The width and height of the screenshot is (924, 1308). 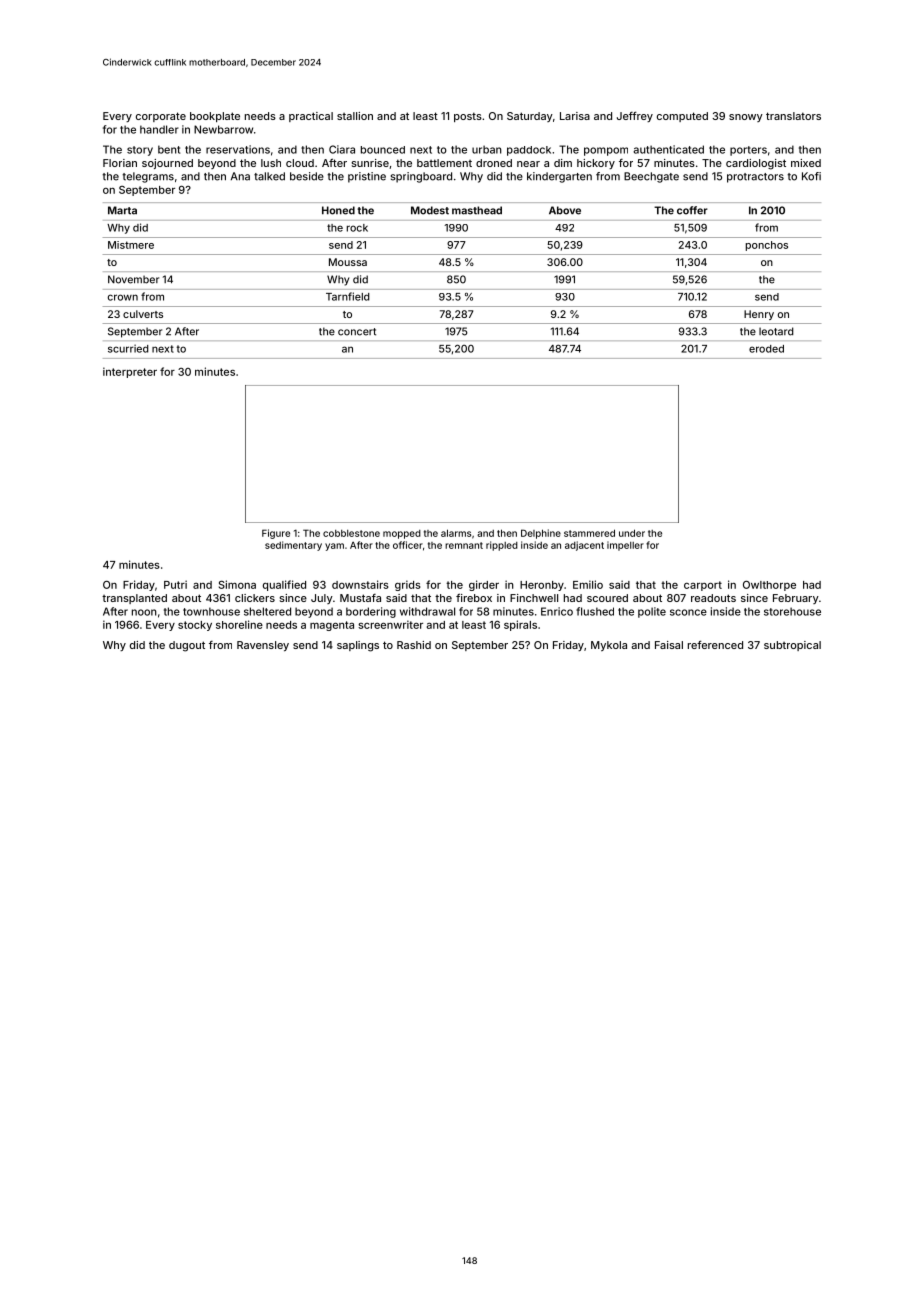 I want to click on Simona, so click(x=237, y=584).
